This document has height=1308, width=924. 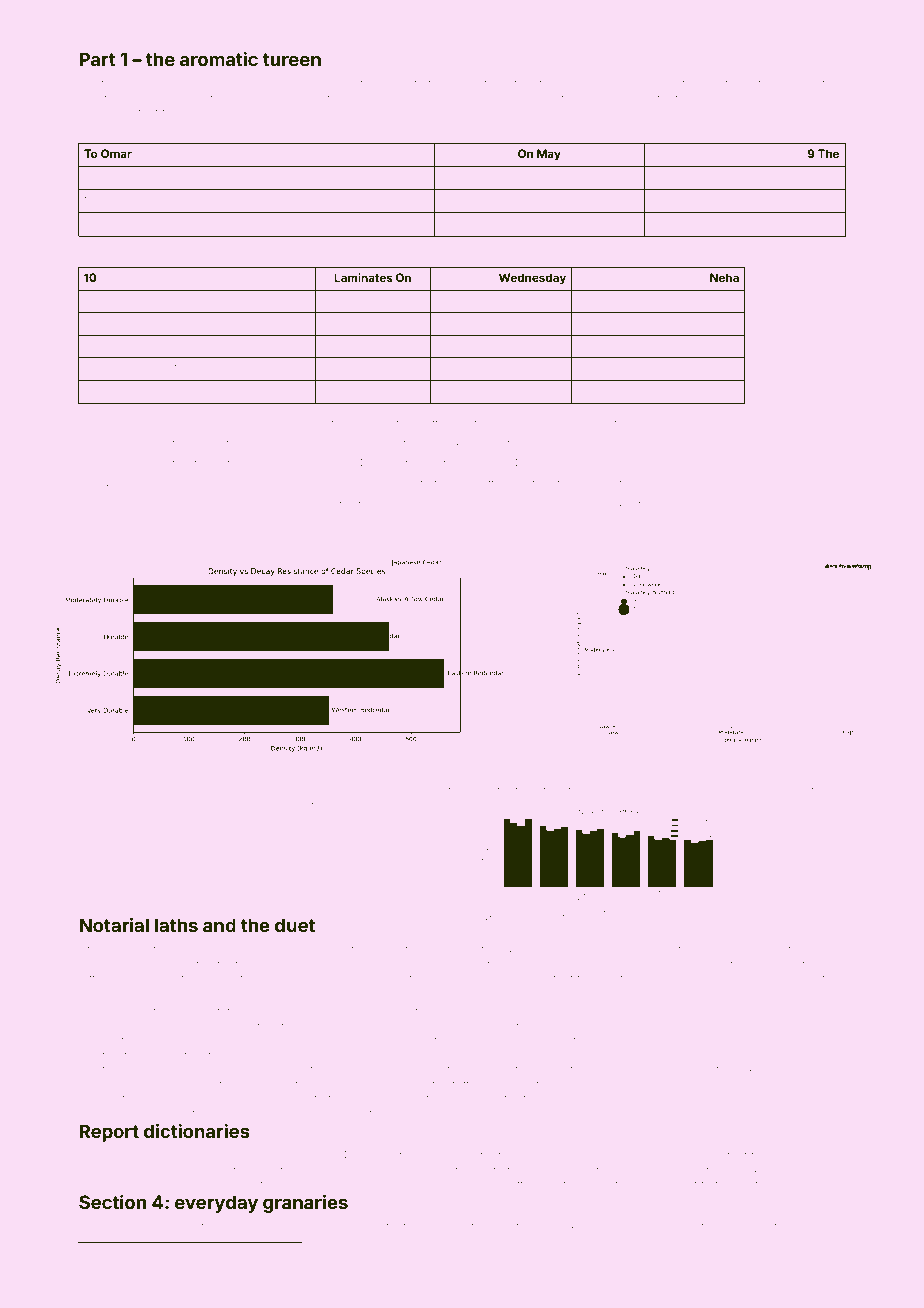 I want to click on Nadia, so click(x=372, y=254).
